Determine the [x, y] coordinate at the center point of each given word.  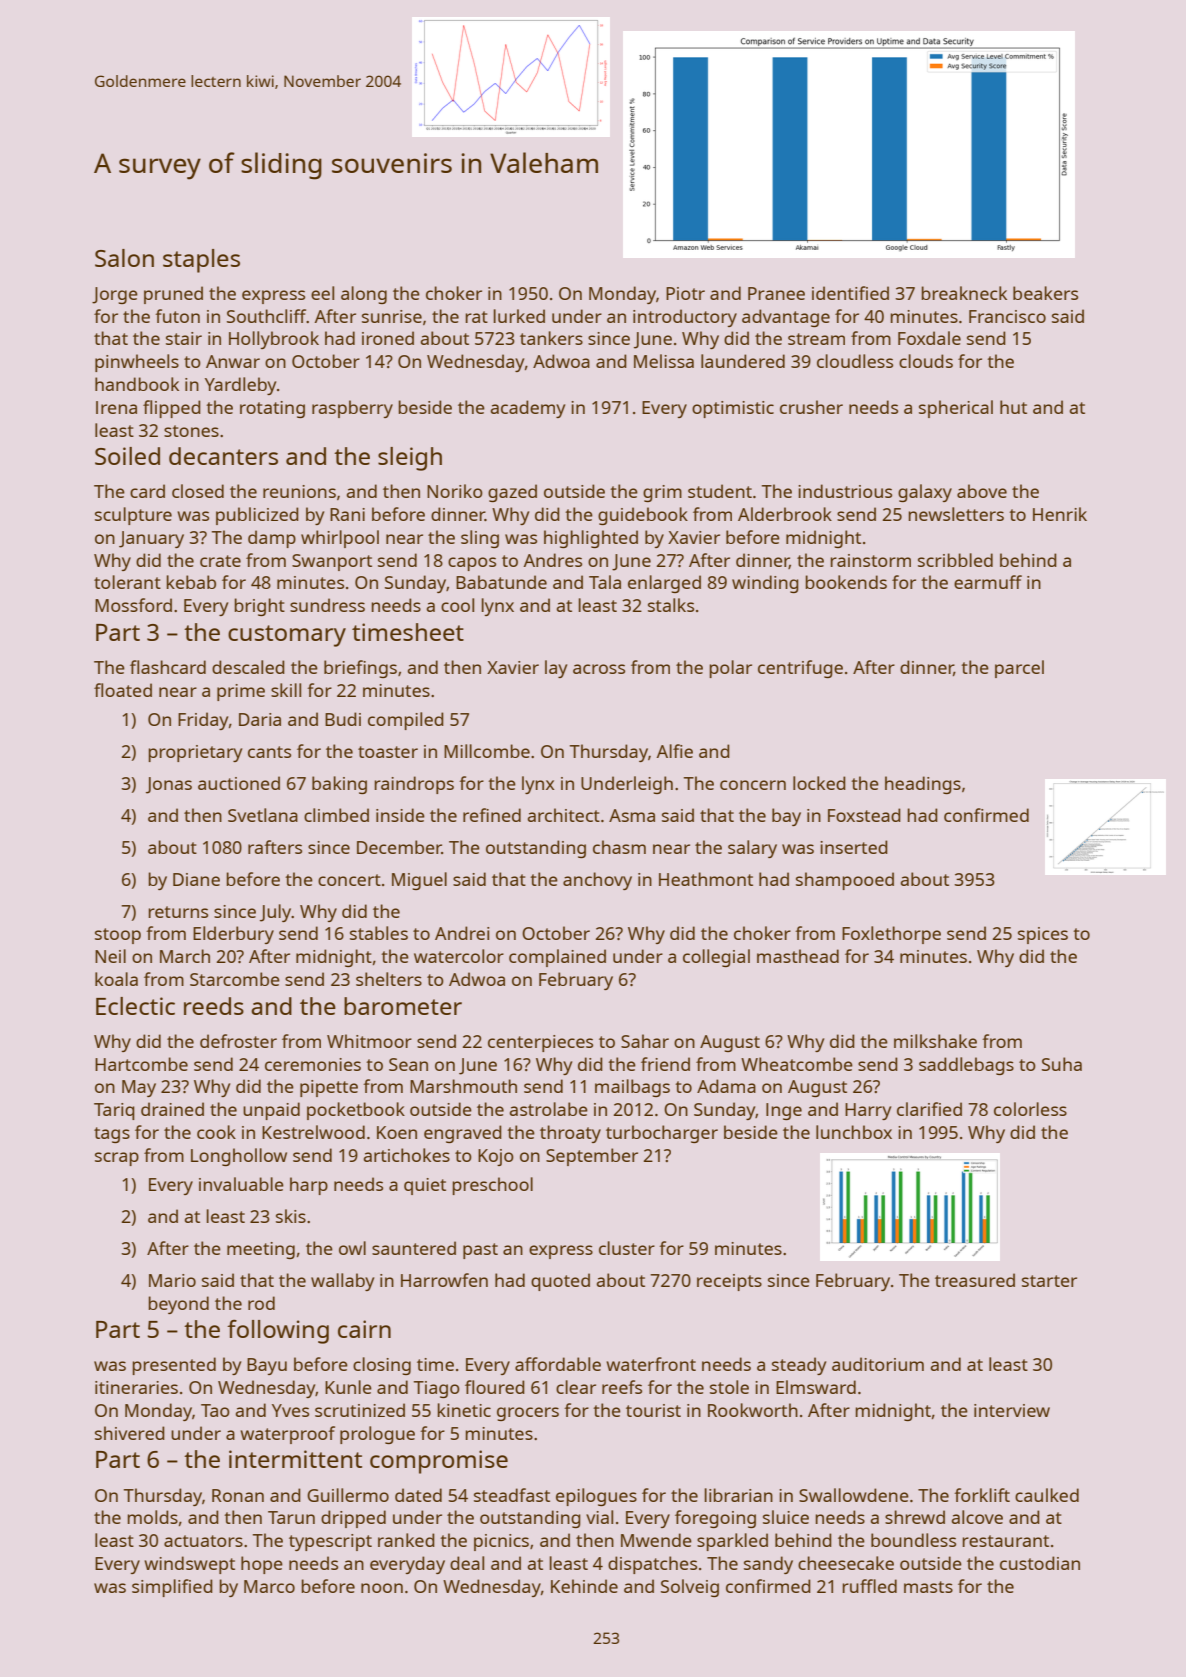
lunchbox [854, 1132]
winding [765, 584]
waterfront [651, 1364]
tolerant [127, 582]
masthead [798, 956]
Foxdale [929, 338]
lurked [519, 316]
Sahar [645, 1041]
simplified [172, 1588]
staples [201, 261]
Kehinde [584, 1586]
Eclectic [135, 1006]
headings [923, 785]
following [278, 1331]
